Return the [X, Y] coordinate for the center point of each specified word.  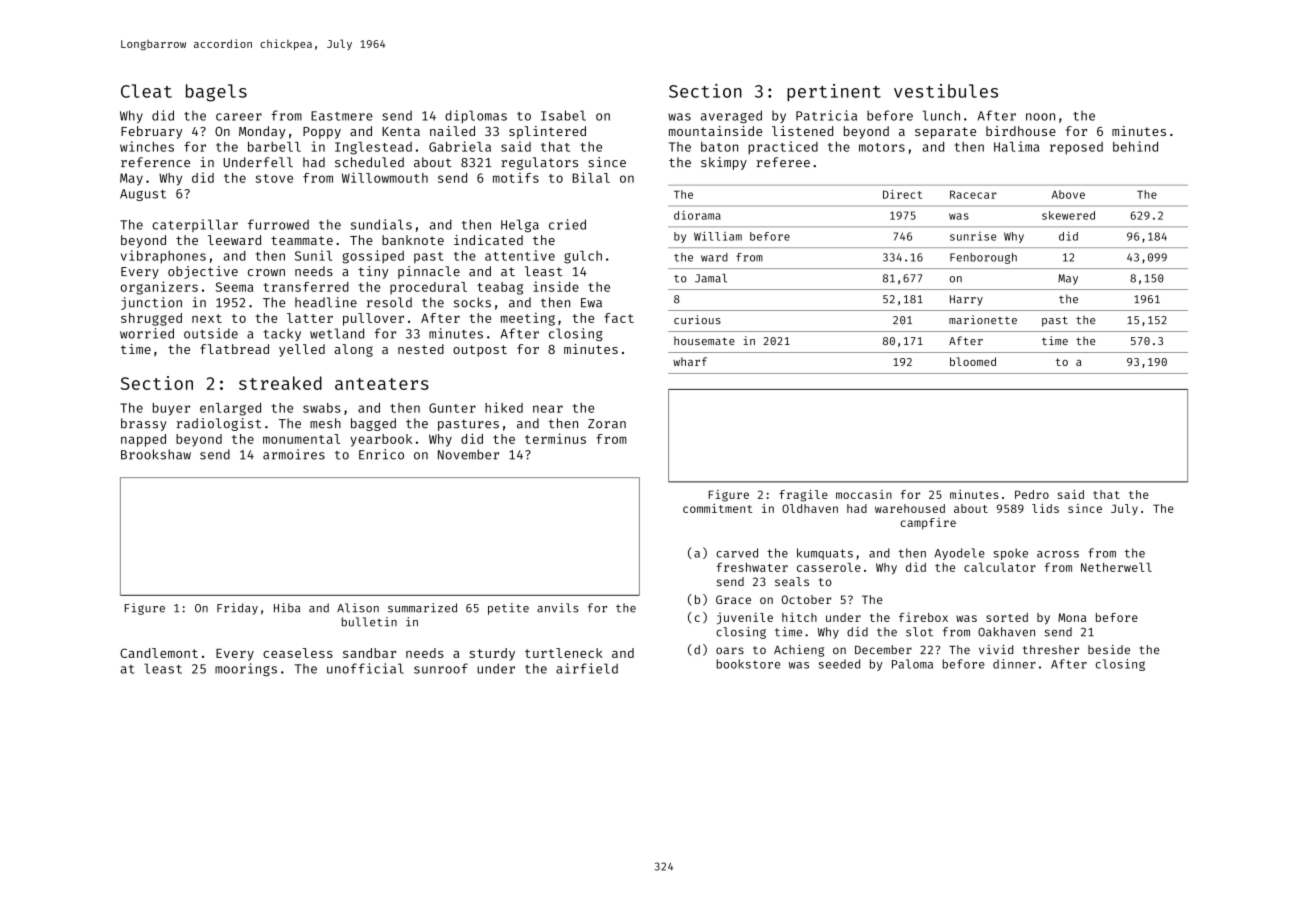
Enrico [381, 454]
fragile [803, 496]
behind [1135, 146]
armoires [294, 454]
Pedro [1032, 494]
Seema [235, 287]
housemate [704, 341]
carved [737, 553]
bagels [216, 93]
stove [274, 178]
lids [1045, 508]
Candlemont [159, 653]
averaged [731, 116]
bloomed [973, 361]
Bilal [591, 177]
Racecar [973, 194]
